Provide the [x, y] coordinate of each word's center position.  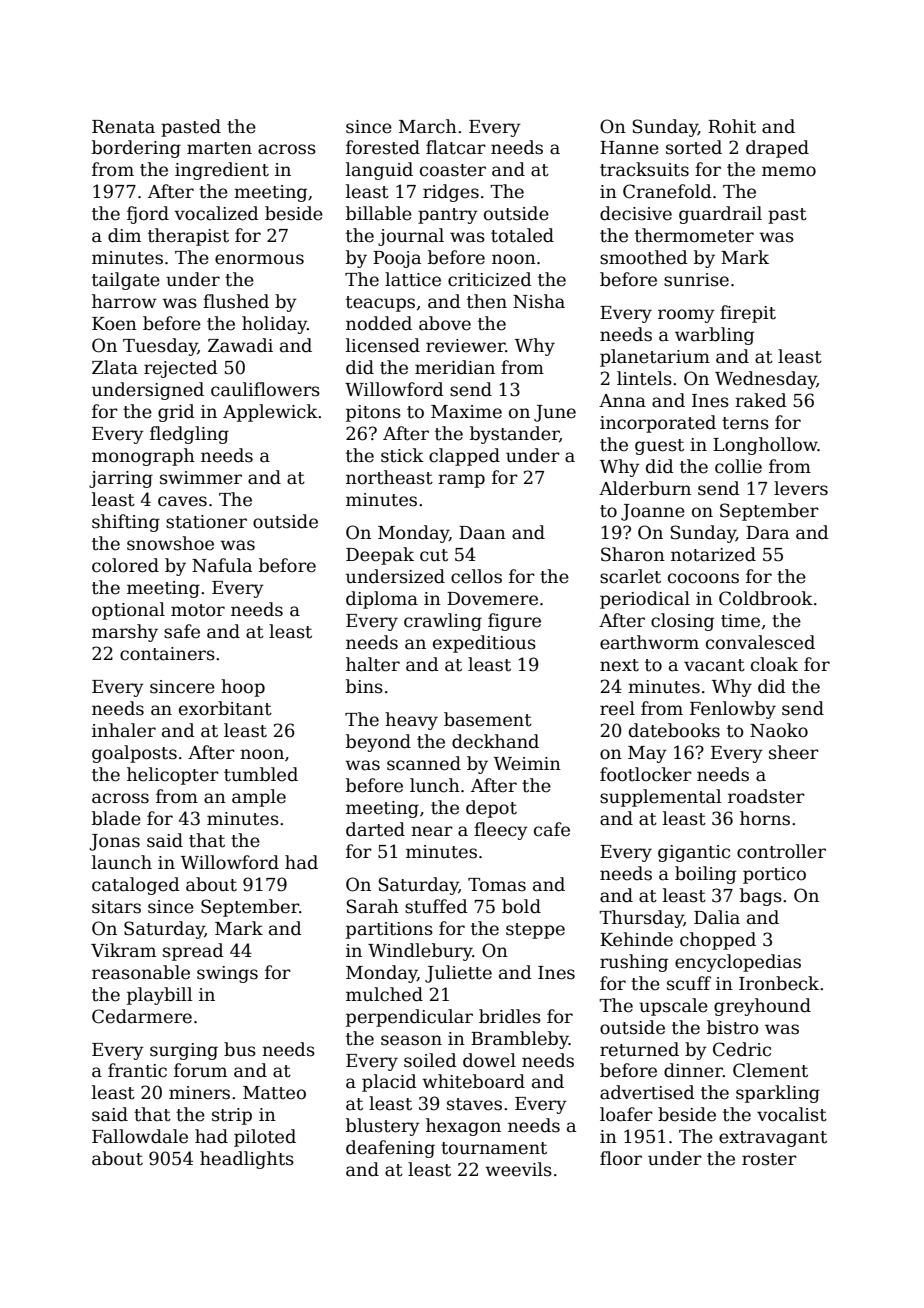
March [428, 126]
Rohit [732, 126]
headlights [247, 1160]
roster [769, 1159]
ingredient [222, 171]
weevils [518, 1169]
